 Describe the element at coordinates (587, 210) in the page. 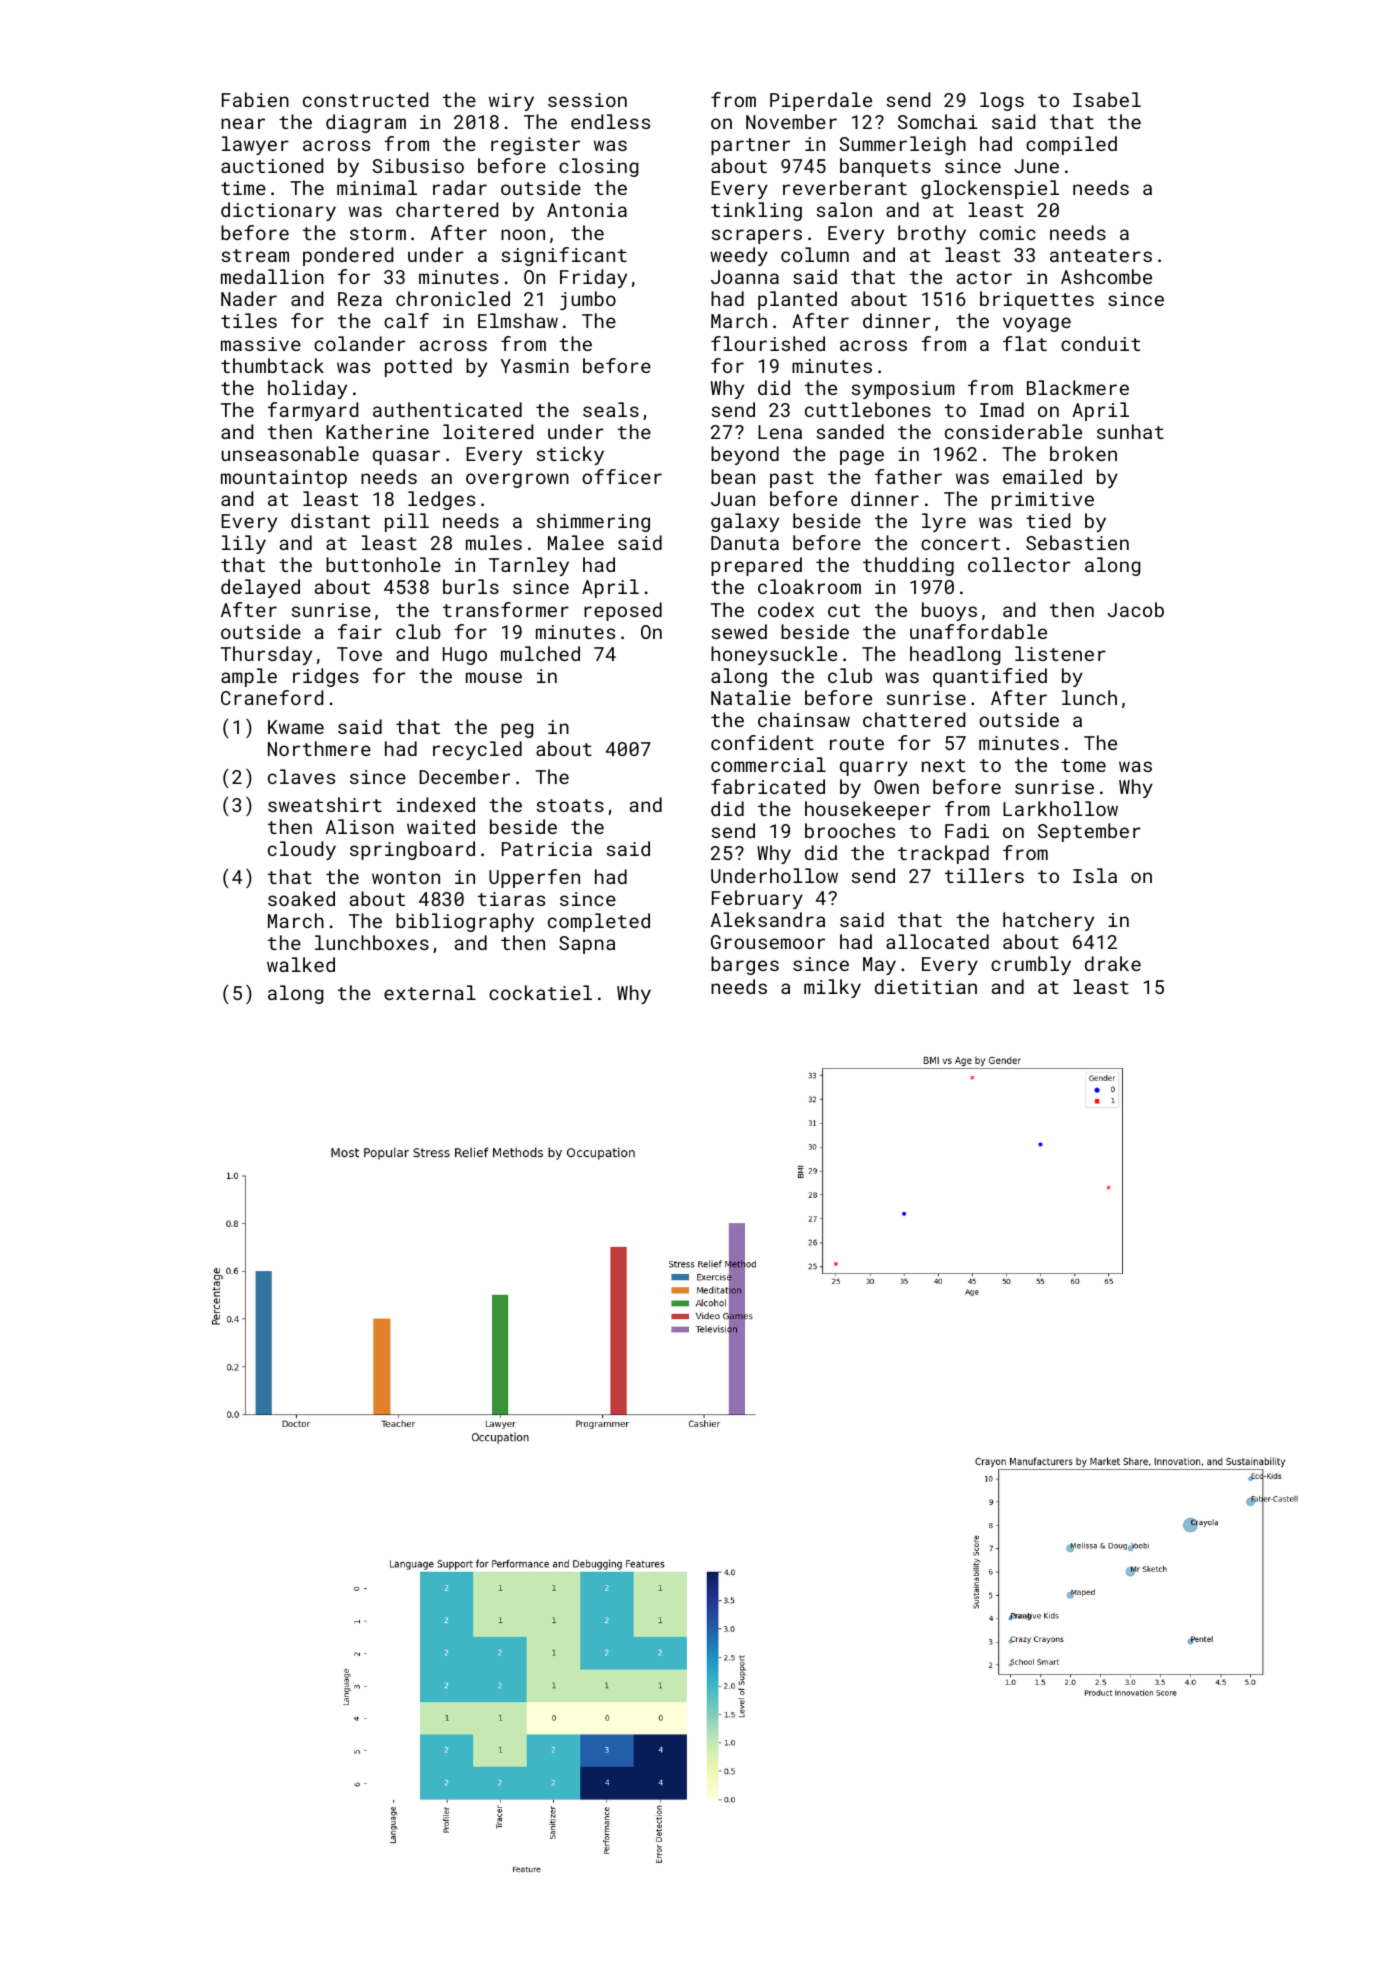

I see `Antonia` at that location.
